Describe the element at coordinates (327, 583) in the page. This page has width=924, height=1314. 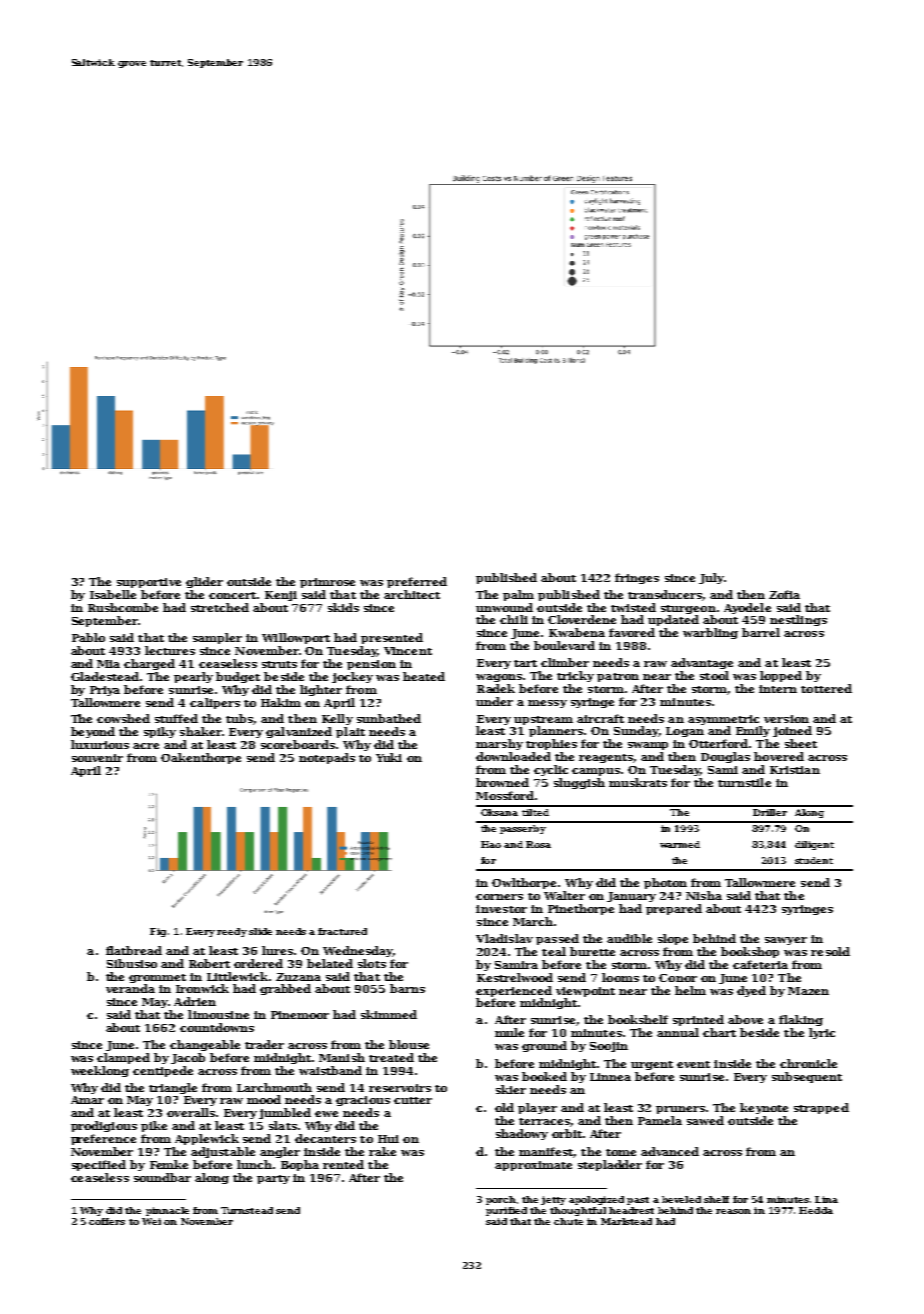
I see `primrose` at that location.
